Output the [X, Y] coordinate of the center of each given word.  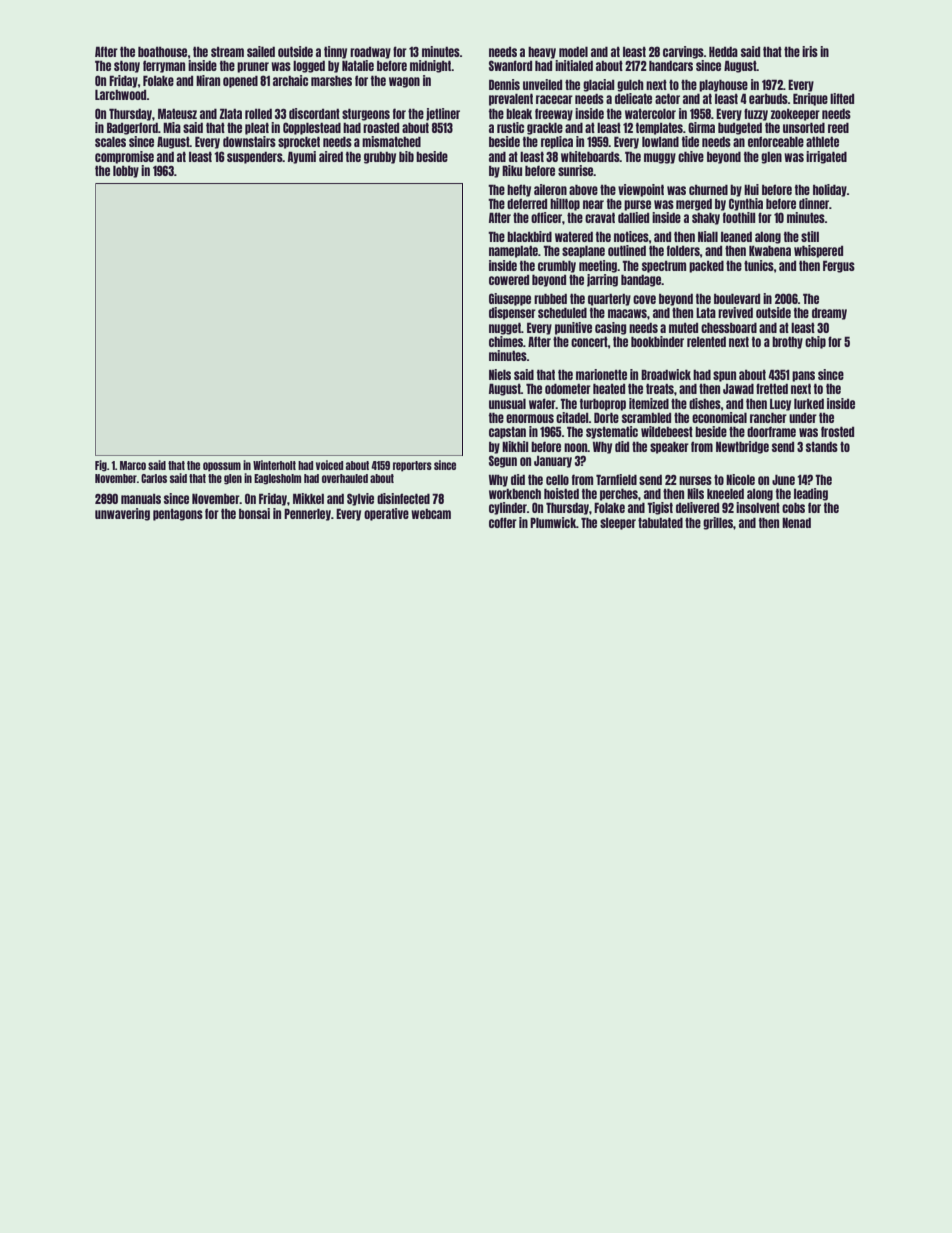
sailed [261, 51]
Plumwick [553, 522]
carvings [683, 52]
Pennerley [307, 514]
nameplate [513, 252]
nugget [505, 329]
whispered [818, 251]
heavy [542, 53]
